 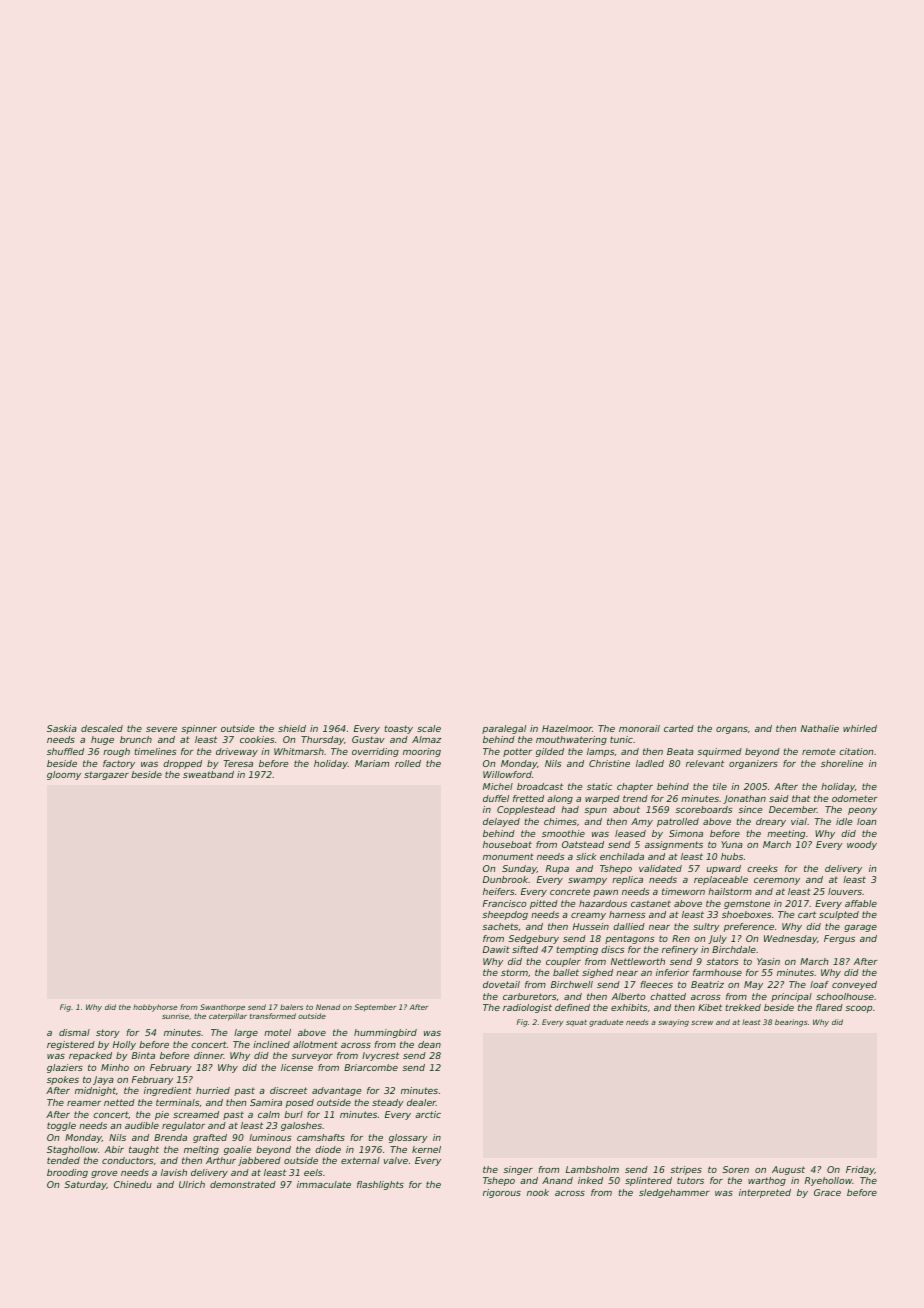 I want to click on Swanthorpe, so click(x=222, y=1008).
